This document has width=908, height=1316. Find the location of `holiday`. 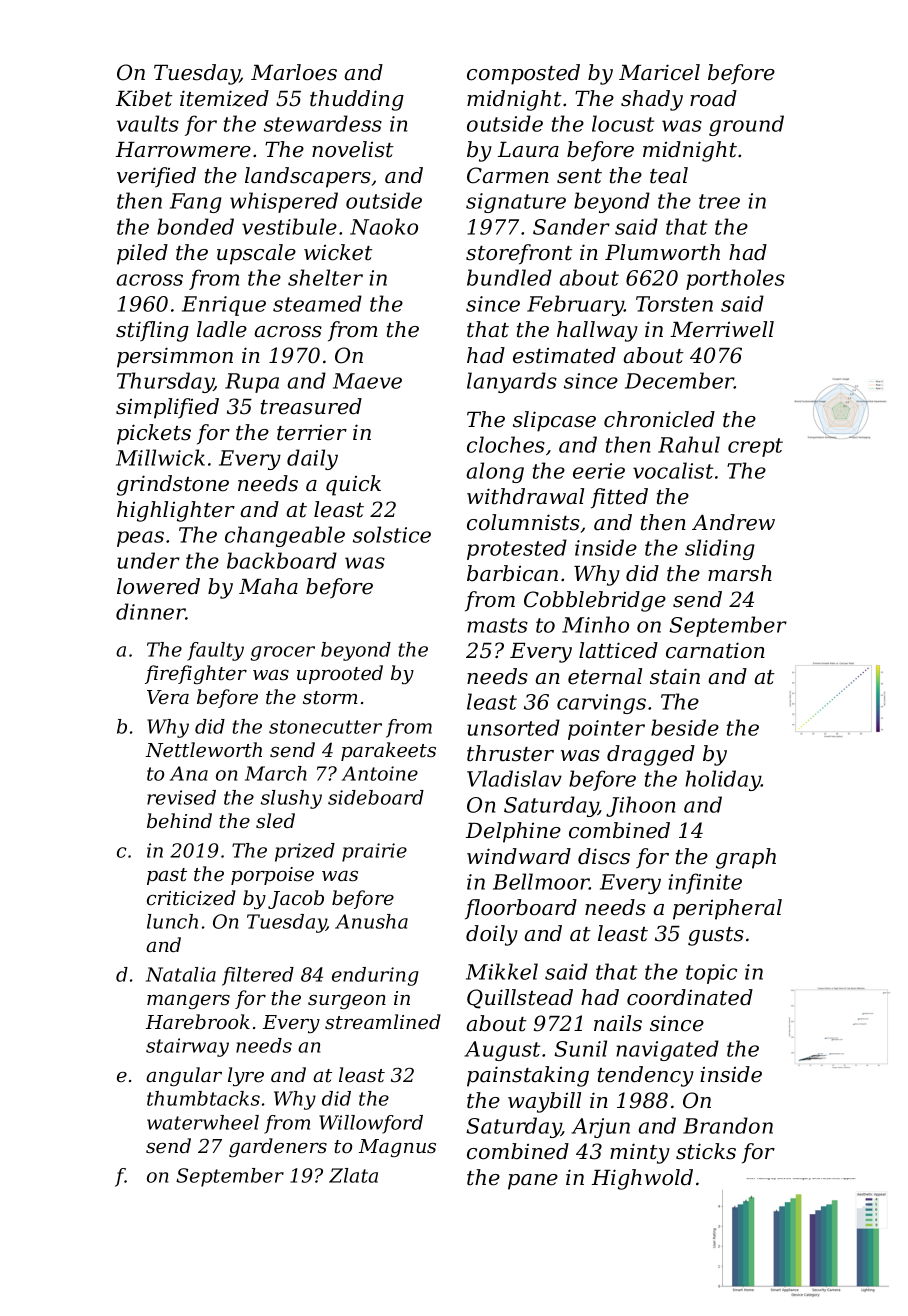

holiday is located at coordinates (723, 780).
